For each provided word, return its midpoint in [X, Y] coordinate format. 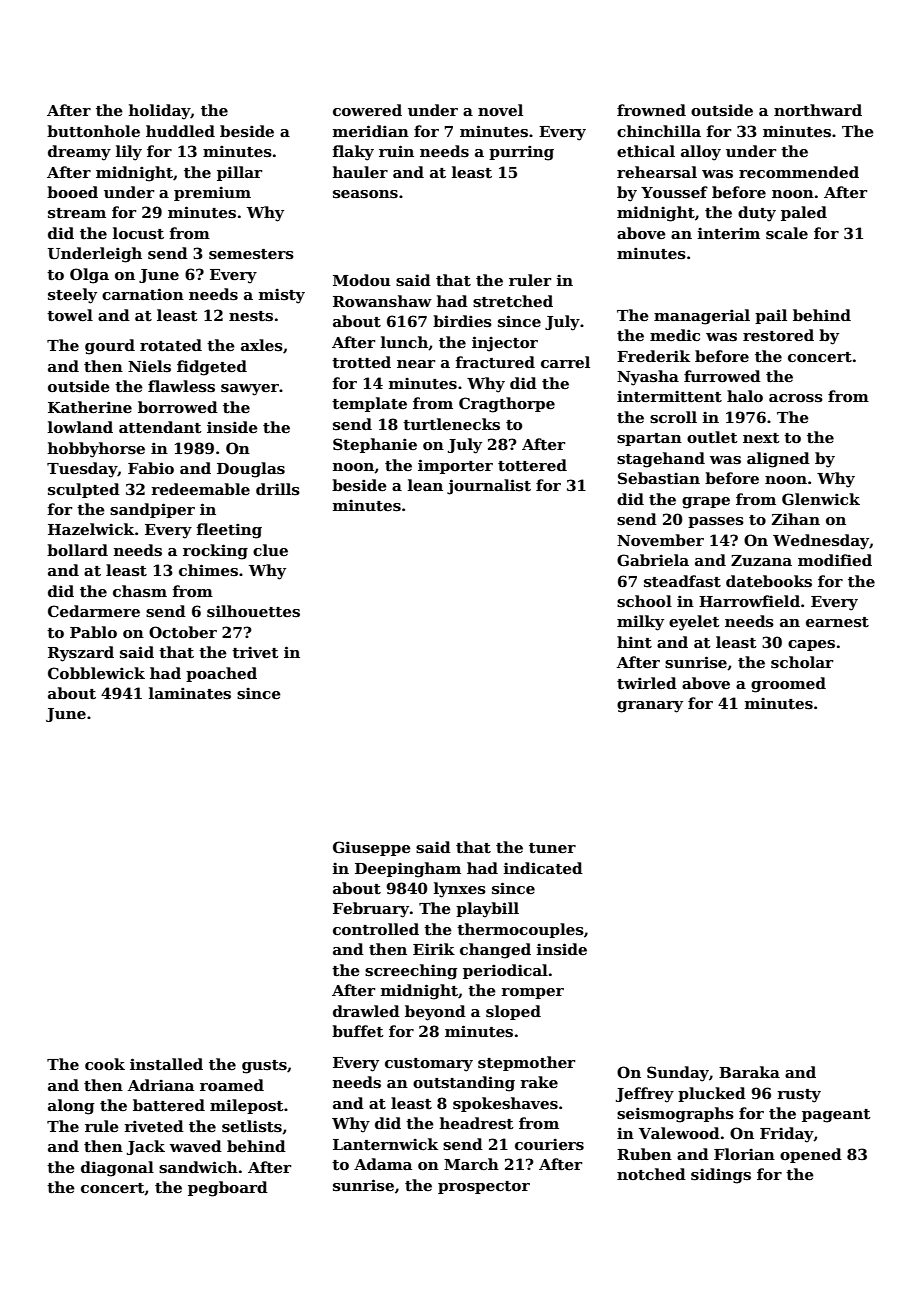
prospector [484, 1187]
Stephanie [375, 445]
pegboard [228, 1189]
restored [778, 335]
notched [651, 1174]
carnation [143, 294]
